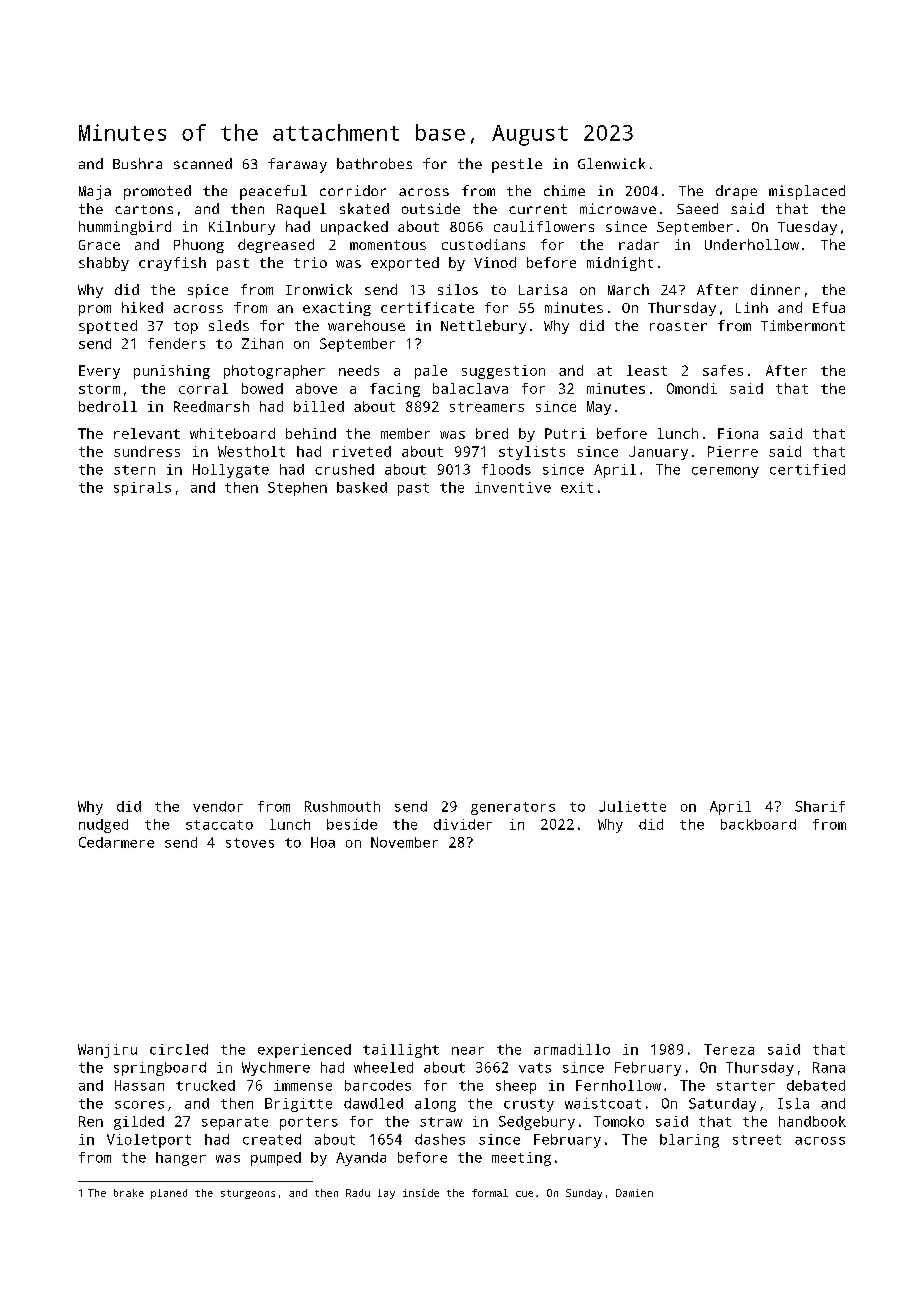 This document has width=924, height=1308. I want to click on dawdled, so click(373, 1103).
